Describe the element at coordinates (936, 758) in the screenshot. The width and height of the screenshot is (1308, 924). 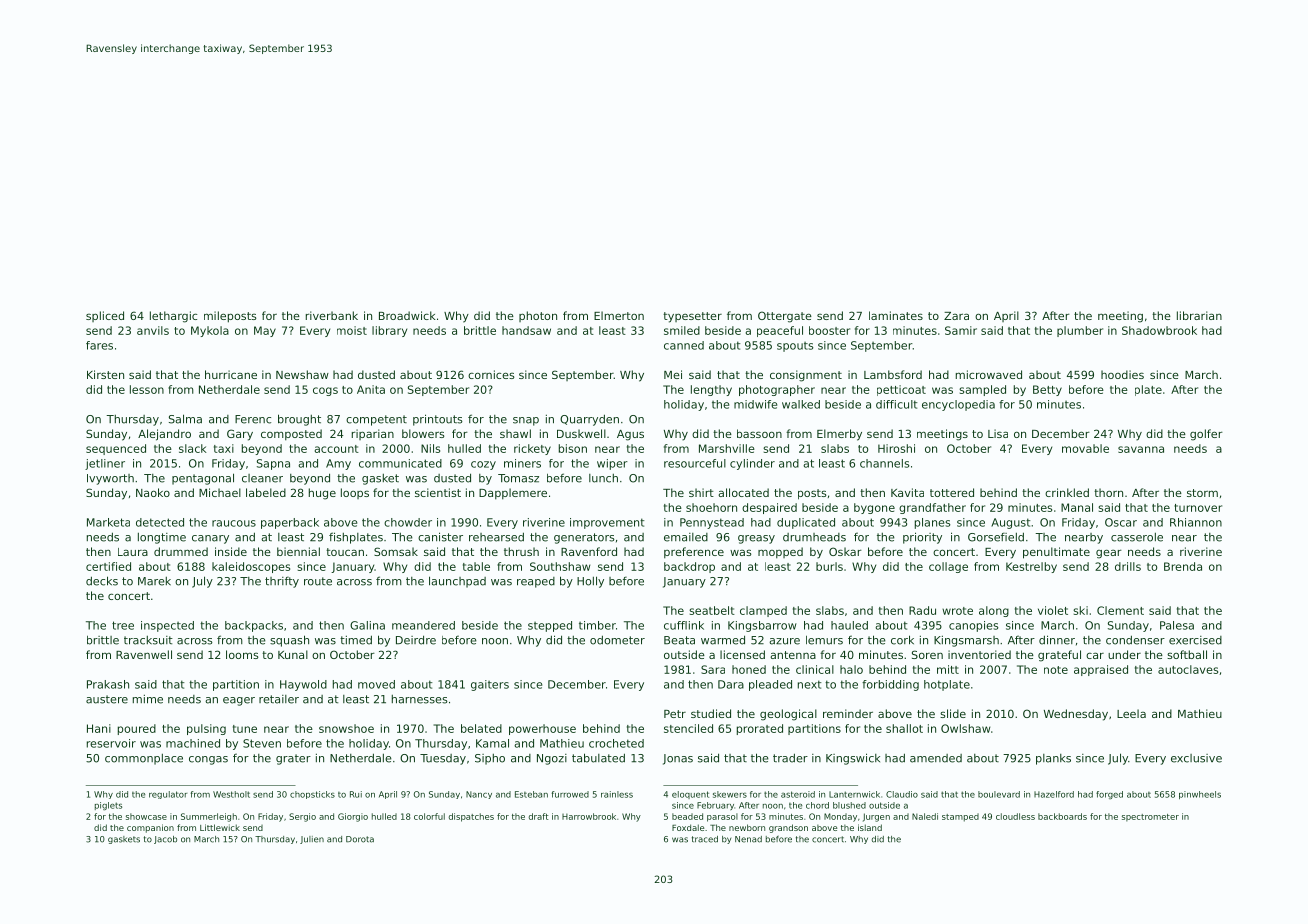
I see `amended` at that location.
